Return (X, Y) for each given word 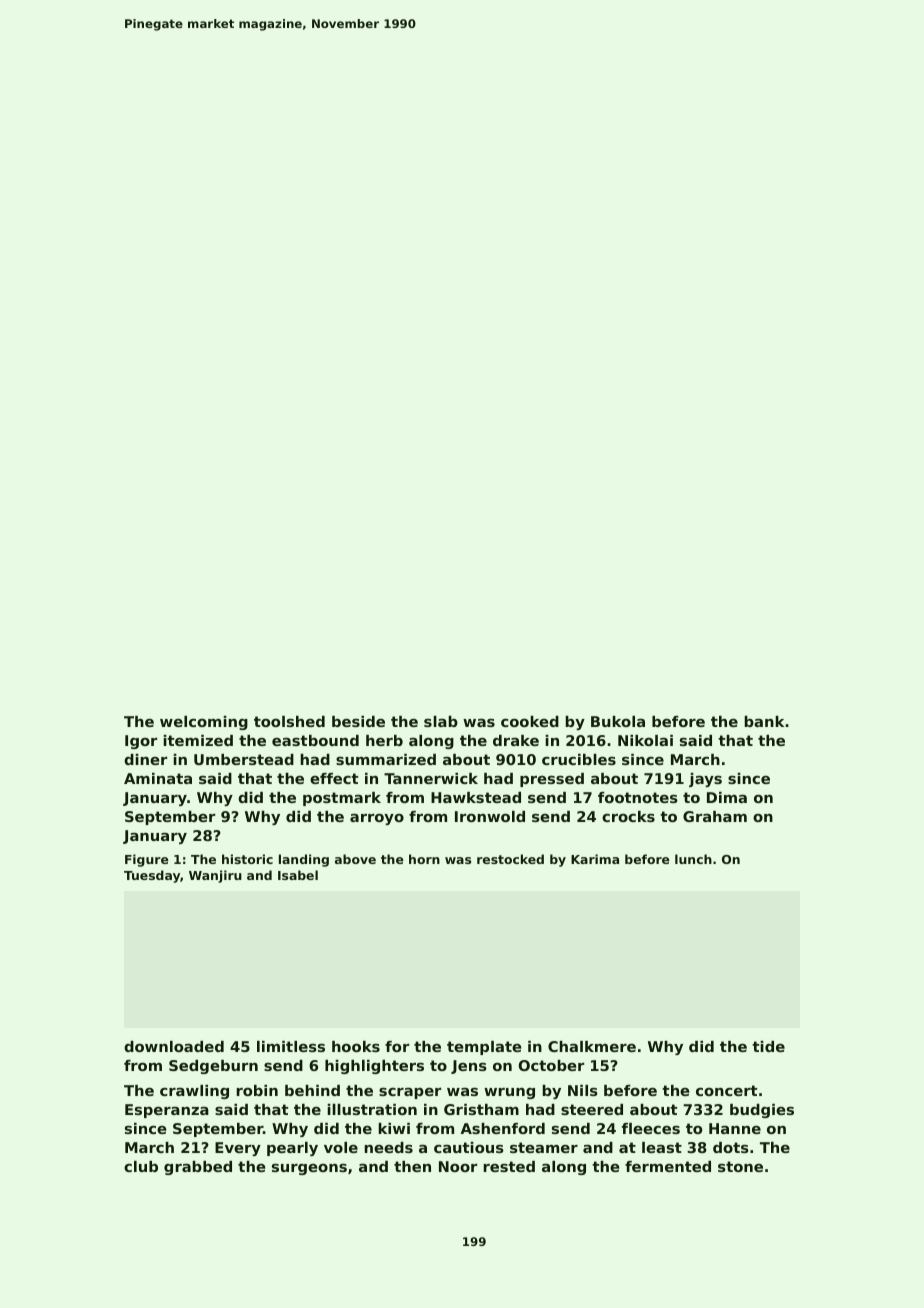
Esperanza (167, 1111)
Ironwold (490, 816)
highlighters (374, 1067)
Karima (595, 859)
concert (726, 1090)
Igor (141, 742)
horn (424, 859)
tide (768, 1046)
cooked (530, 721)
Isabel (298, 875)
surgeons (309, 1169)
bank (764, 721)
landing (304, 860)
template (484, 1048)
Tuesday (152, 876)
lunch (693, 859)
